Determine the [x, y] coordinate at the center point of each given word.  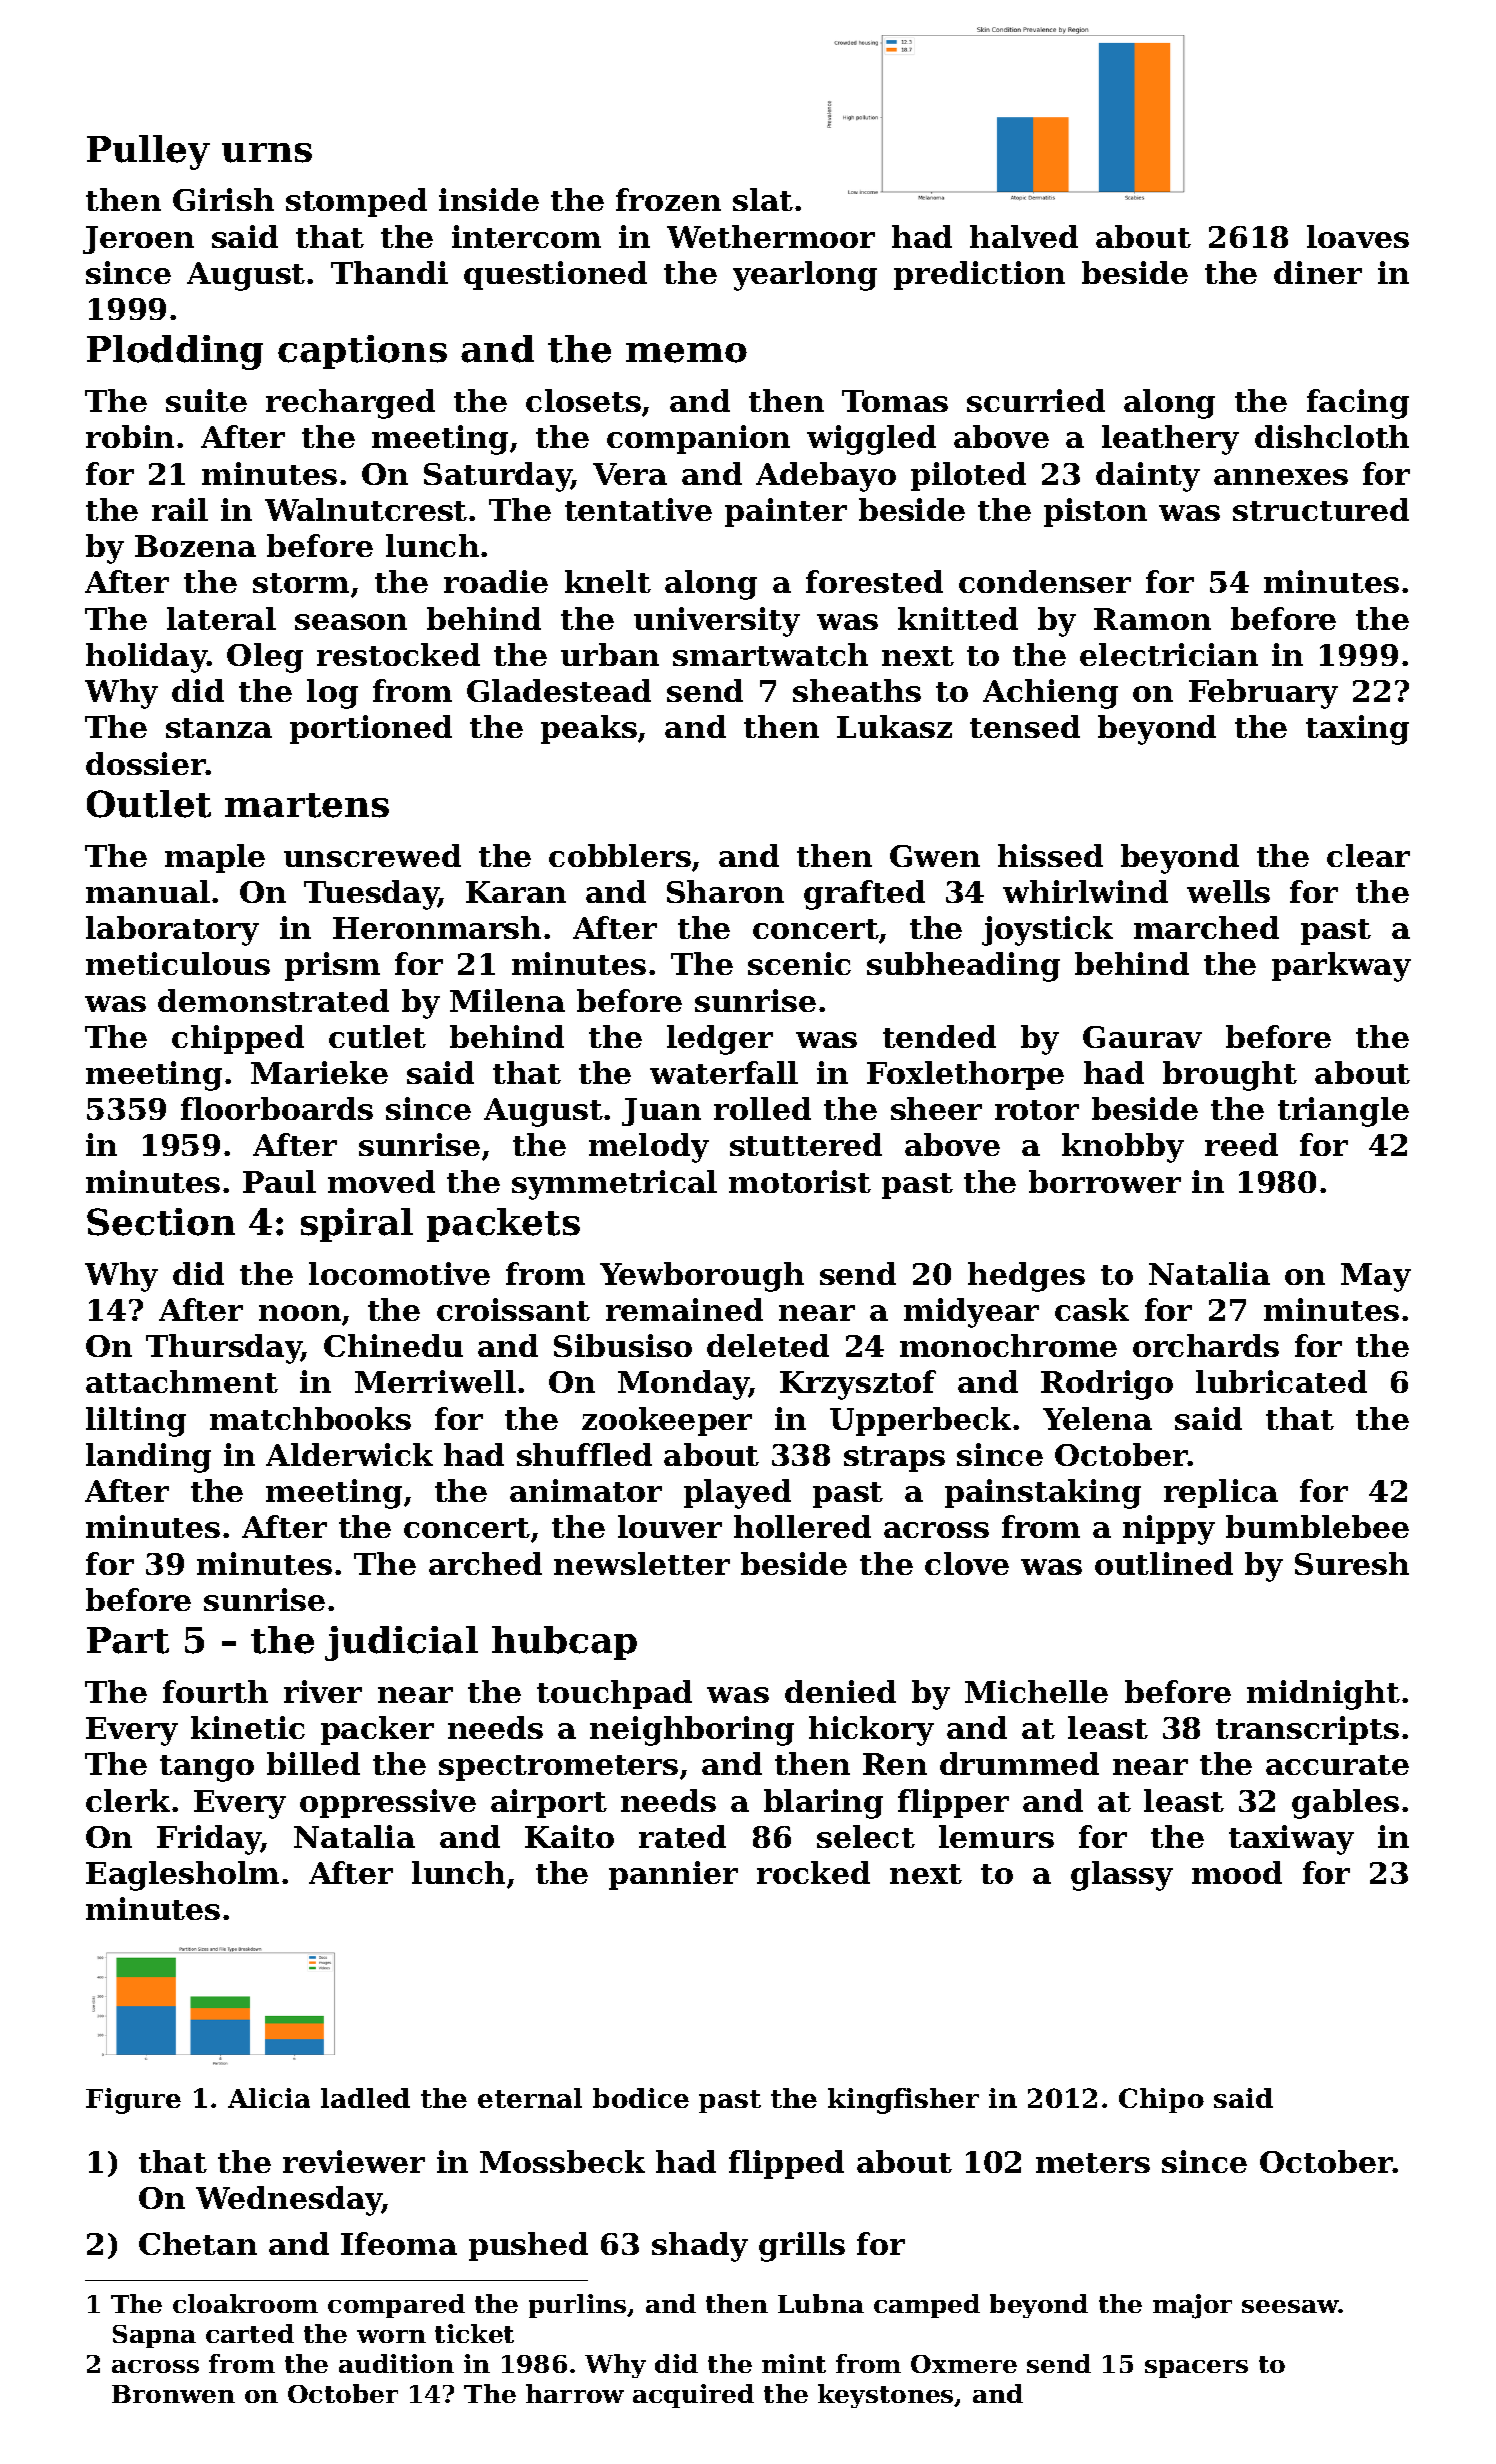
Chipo [1161, 2100]
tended [939, 1036]
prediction [979, 275]
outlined [1164, 1563]
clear [1368, 855]
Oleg [265, 658]
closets [583, 400]
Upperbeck [920, 1421]
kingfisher [903, 2101]
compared [396, 2306]
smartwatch [770, 654]
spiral [357, 1225]
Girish [223, 199]
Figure [133, 2101]
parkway [1341, 967]
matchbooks [310, 1418]
